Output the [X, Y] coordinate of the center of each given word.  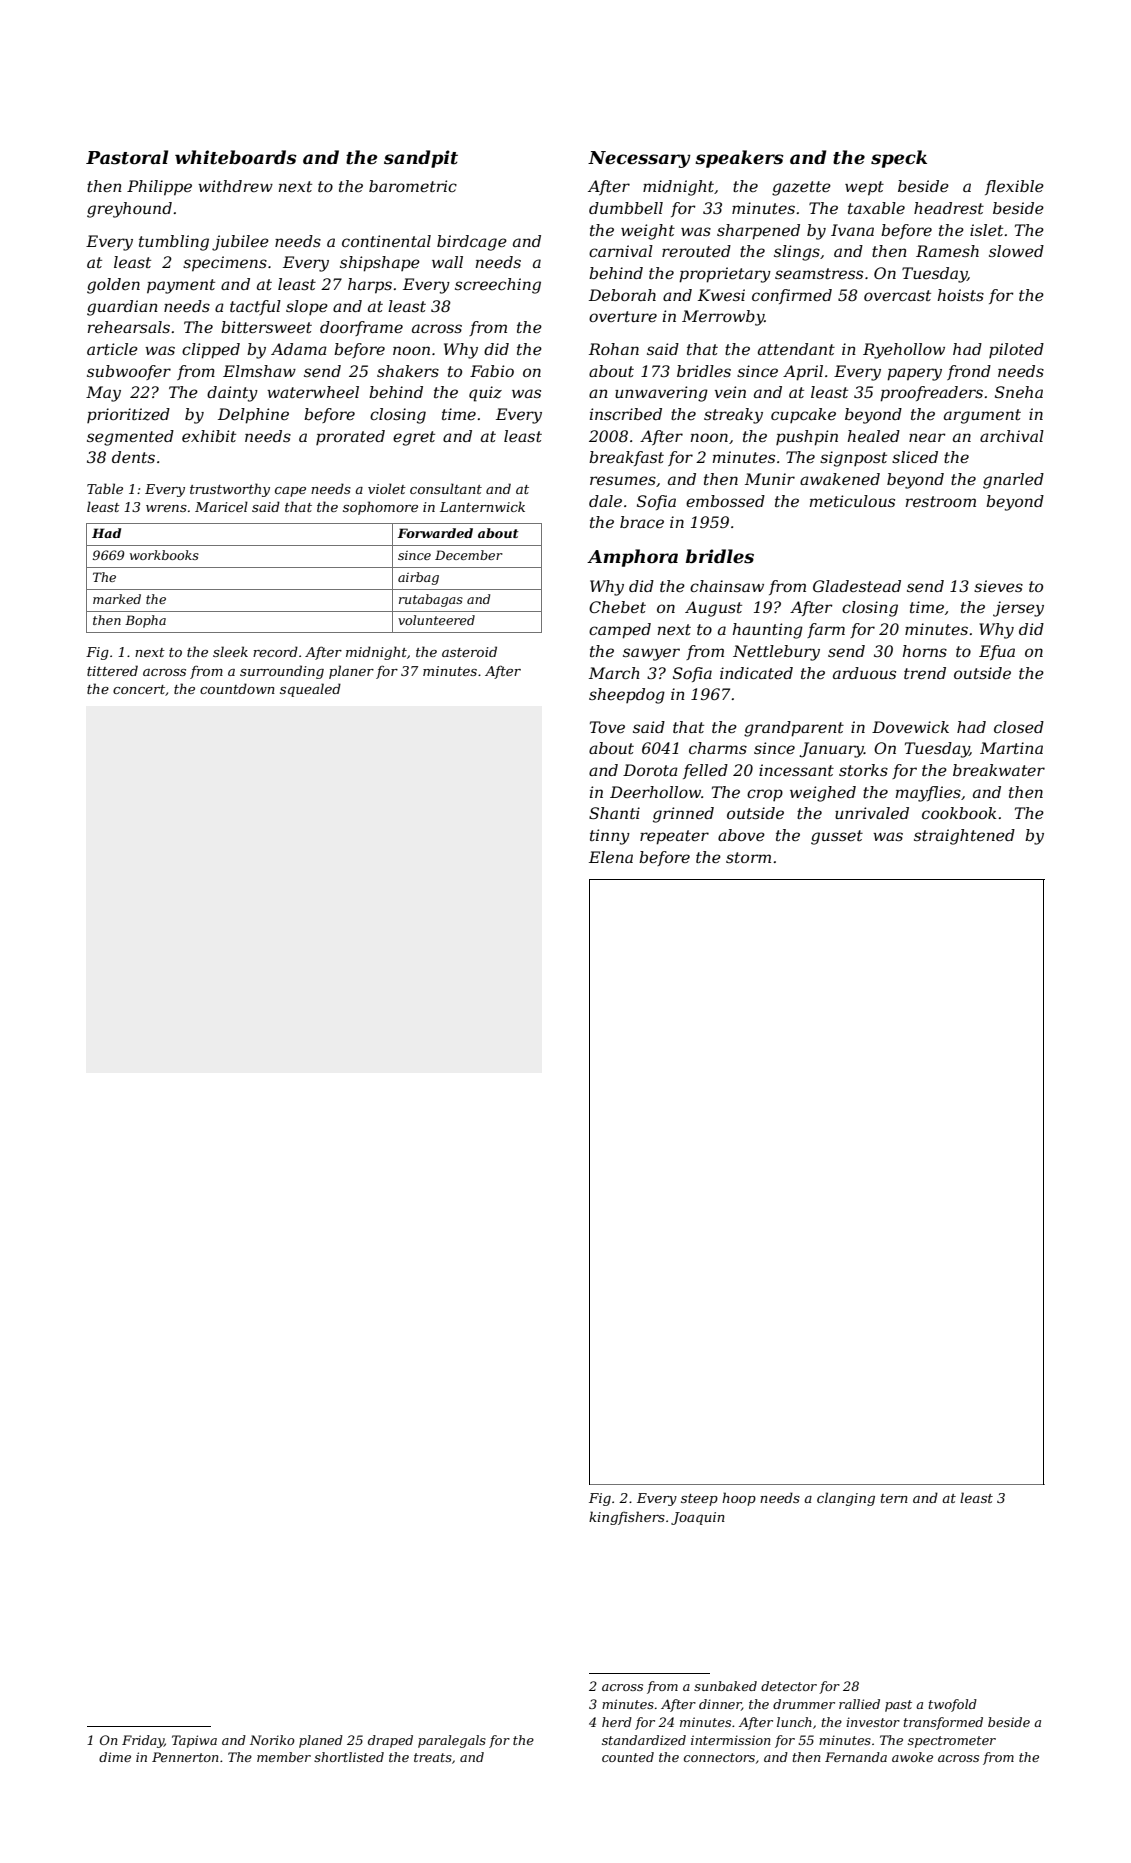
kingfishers [627, 1518]
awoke [912, 1757]
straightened [964, 837]
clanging [846, 1499]
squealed [310, 690]
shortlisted [349, 1757]
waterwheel [313, 392]
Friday [143, 1741]
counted [628, 1757]
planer [351, 672]
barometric [413, 186]
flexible [1014, 187]
